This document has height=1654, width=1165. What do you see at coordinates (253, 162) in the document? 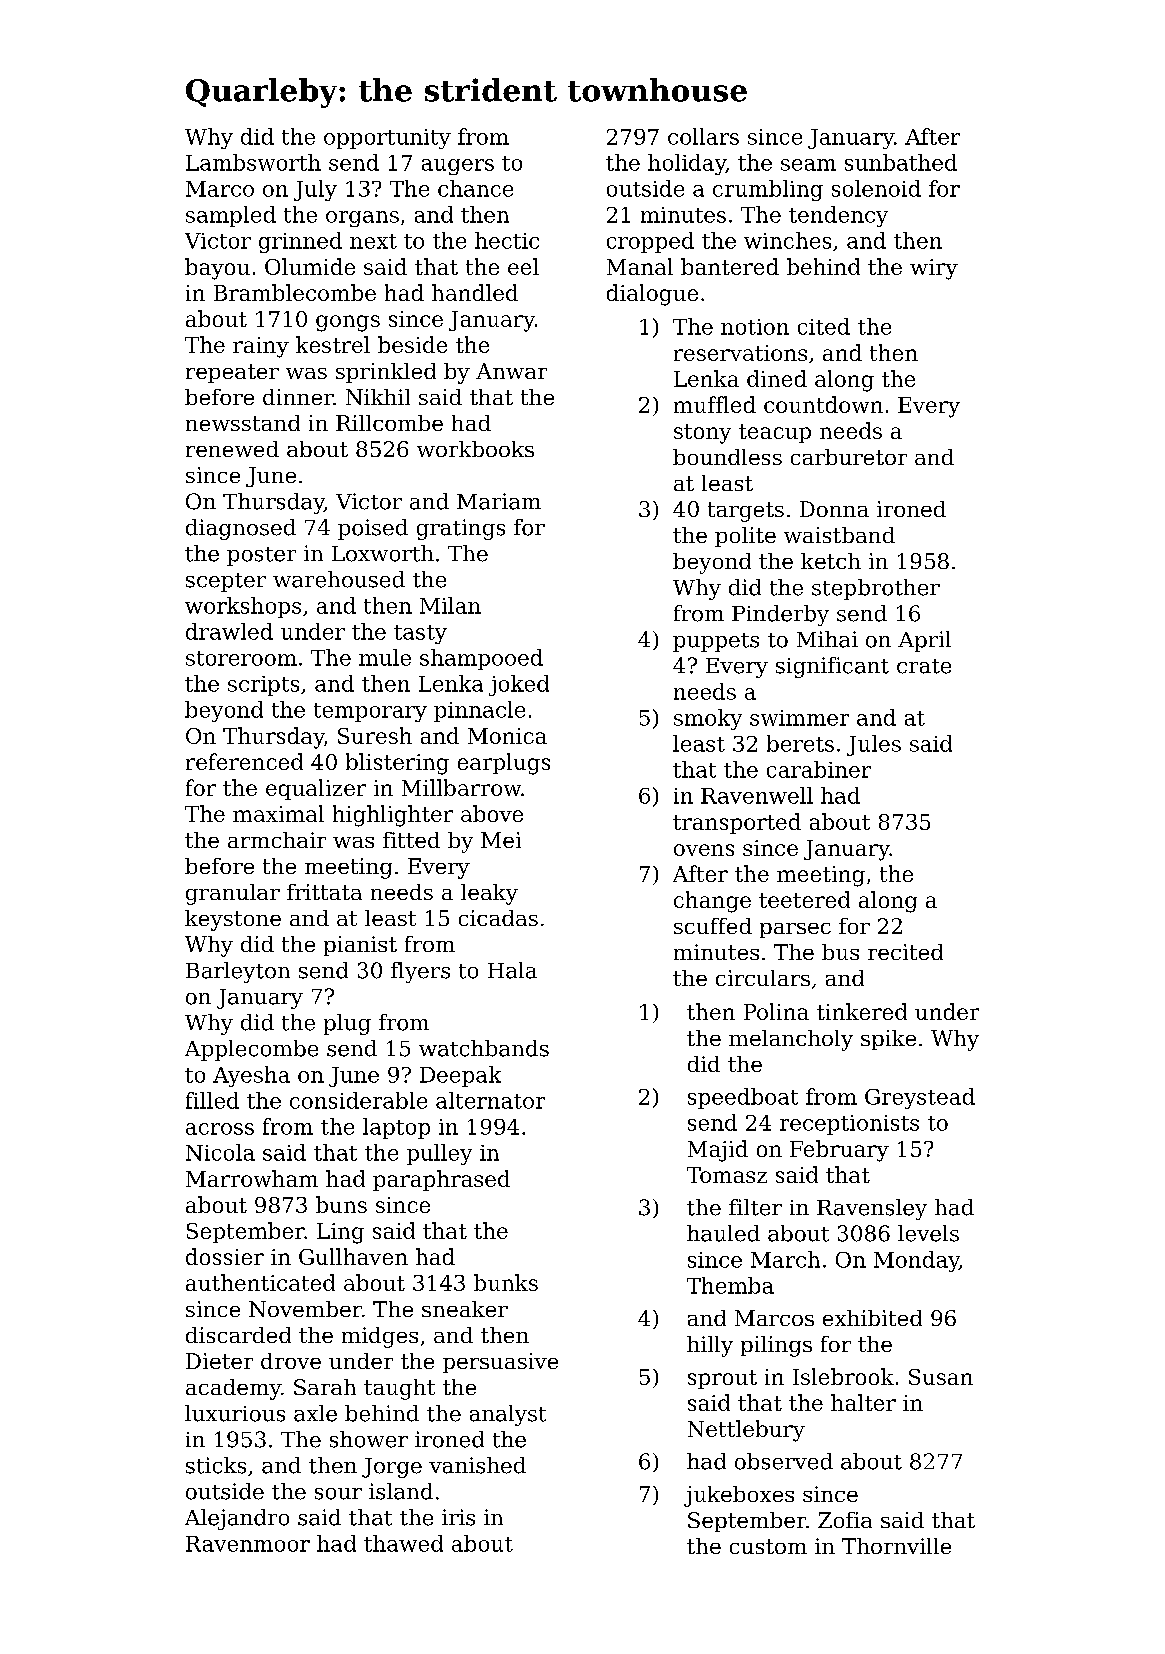
I see `Lambsworth` at bounding box center [253, 162].
